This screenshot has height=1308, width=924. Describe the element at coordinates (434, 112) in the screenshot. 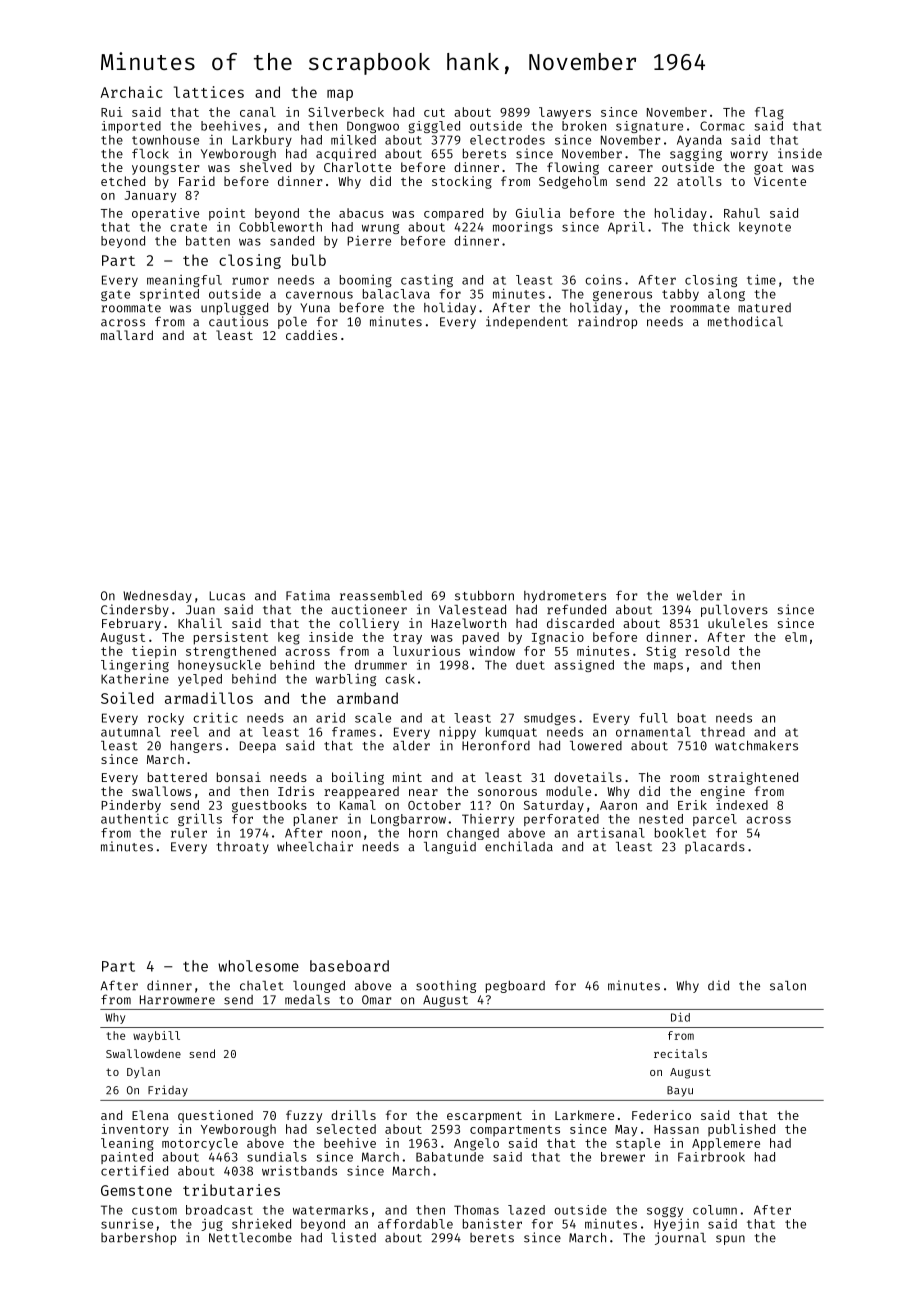

I see `cut` at that location.
